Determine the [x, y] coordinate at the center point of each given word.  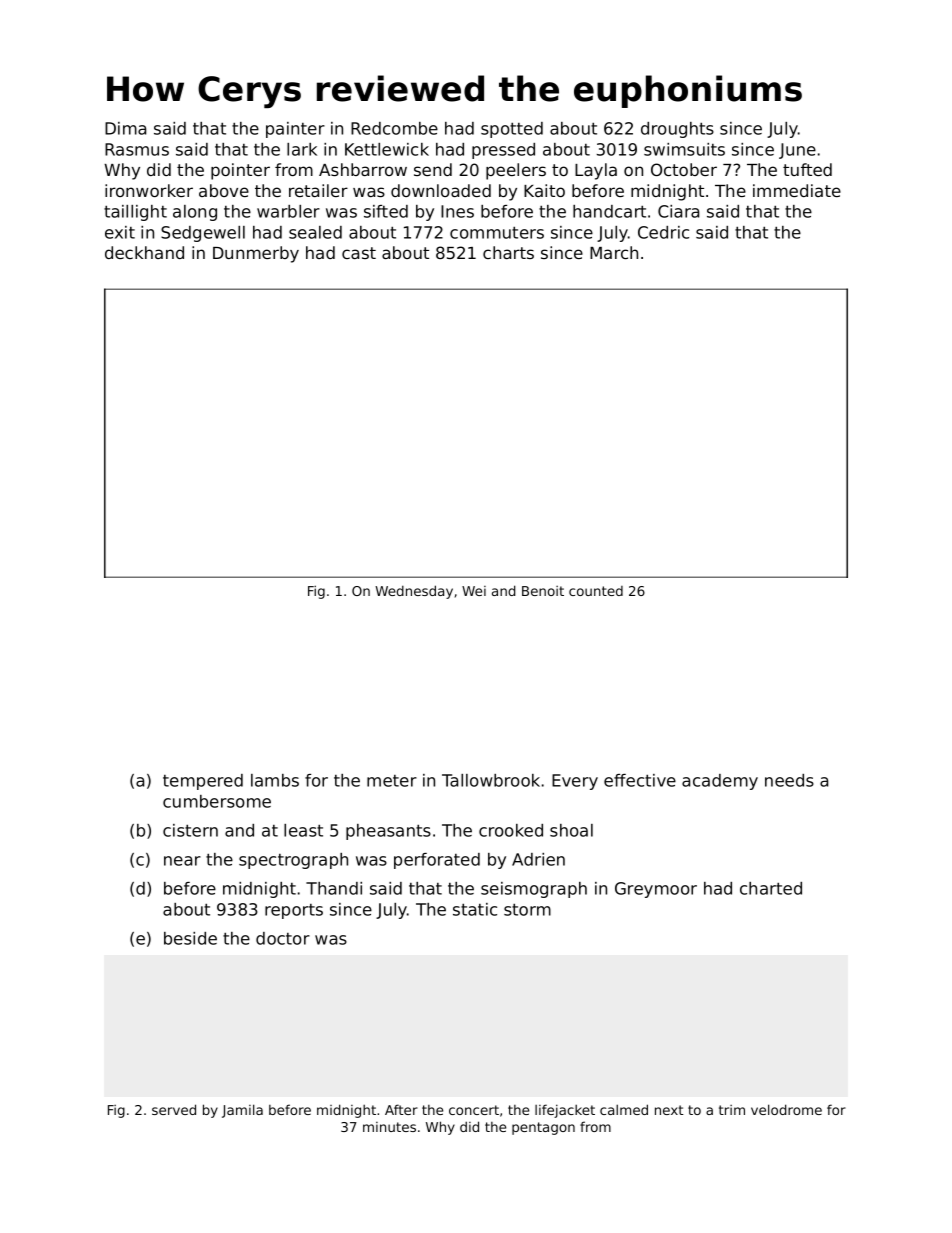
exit [120, 232]
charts [508, 252]
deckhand [144, 252]
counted [596, 591]
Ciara [678, 211]
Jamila [242, 1111]
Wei [474, 591]
